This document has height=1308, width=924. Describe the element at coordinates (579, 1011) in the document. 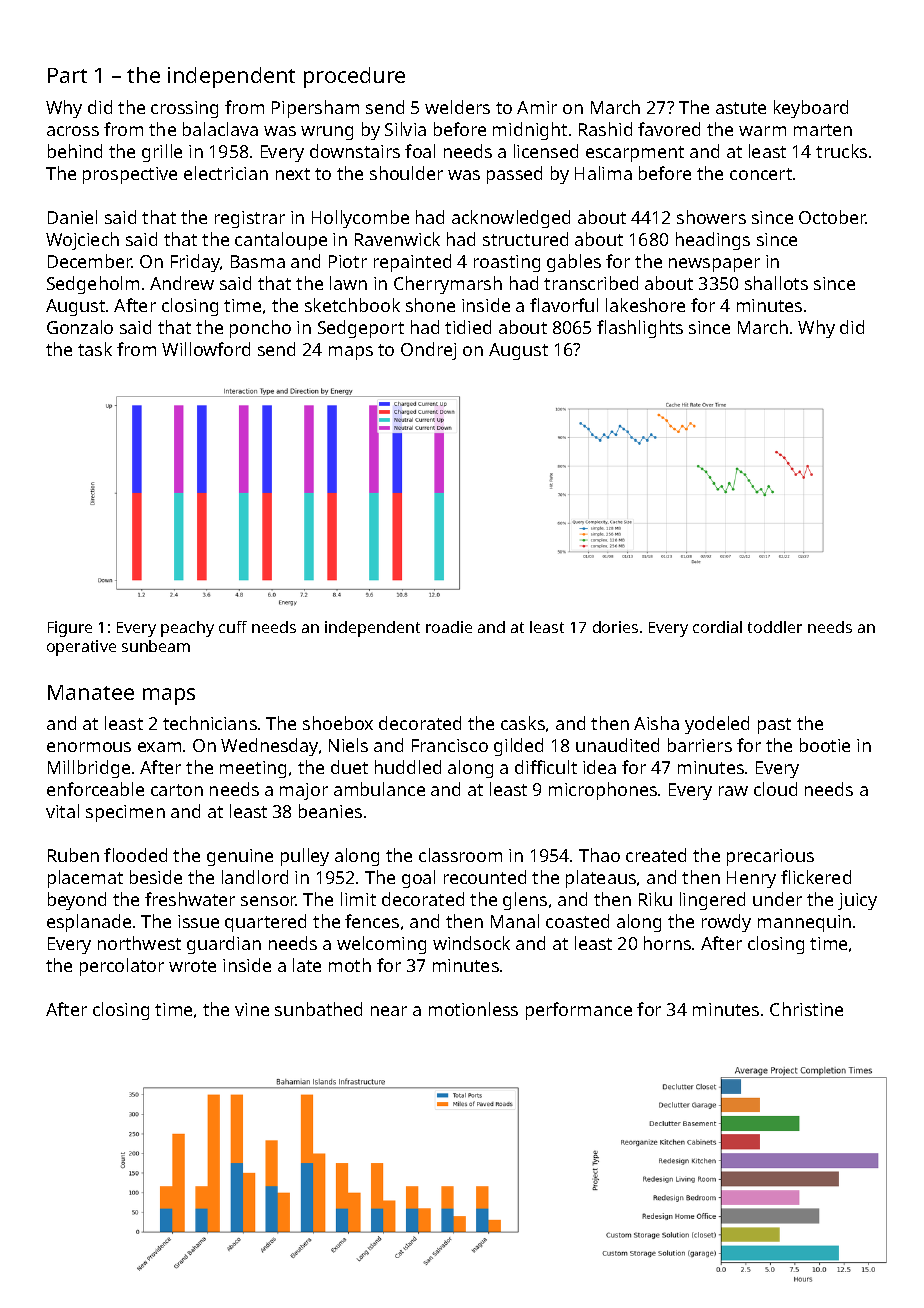

I see `performance` at that location.
